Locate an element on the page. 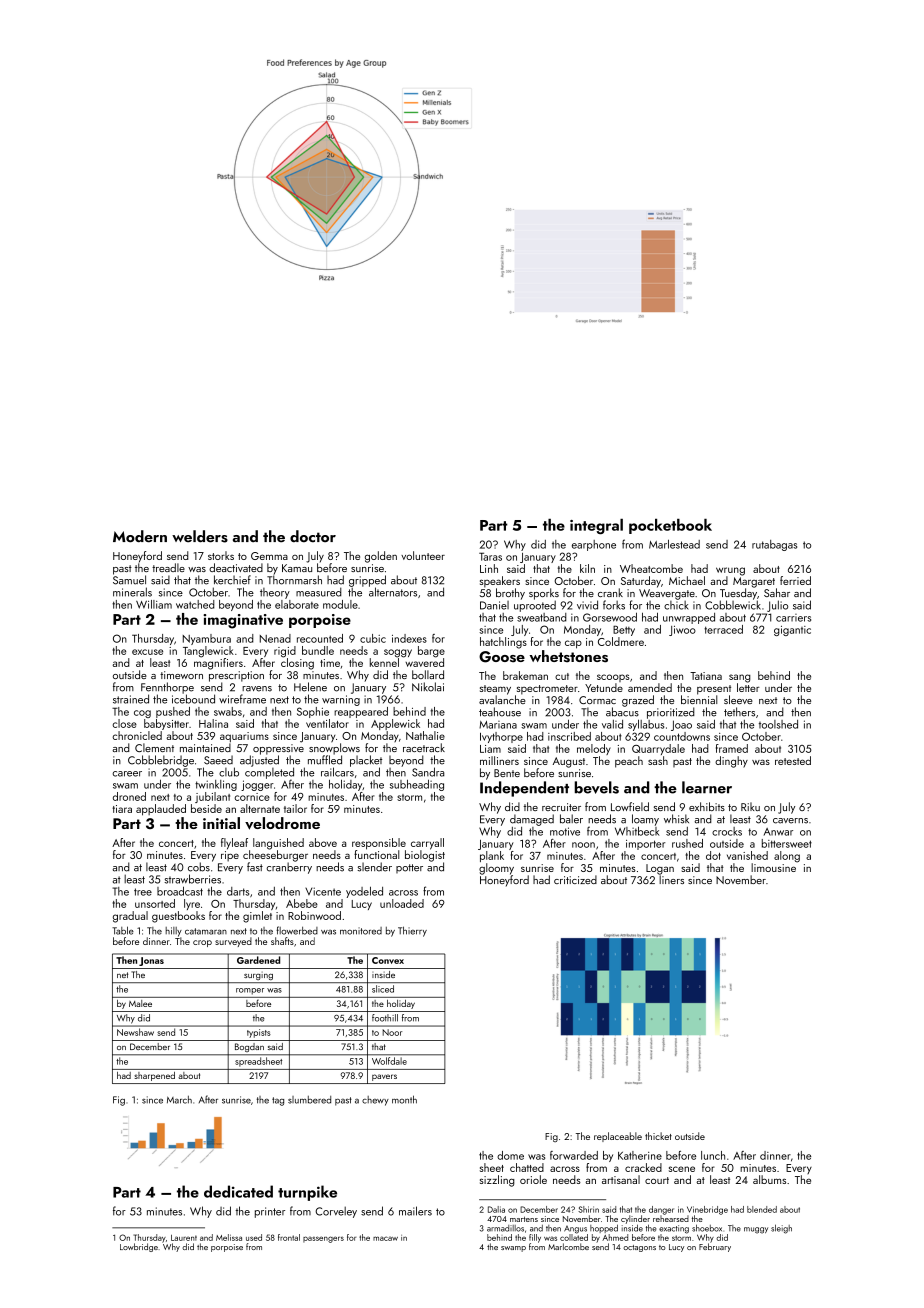  Lowbridge is located at coordinates (139, 1247).
